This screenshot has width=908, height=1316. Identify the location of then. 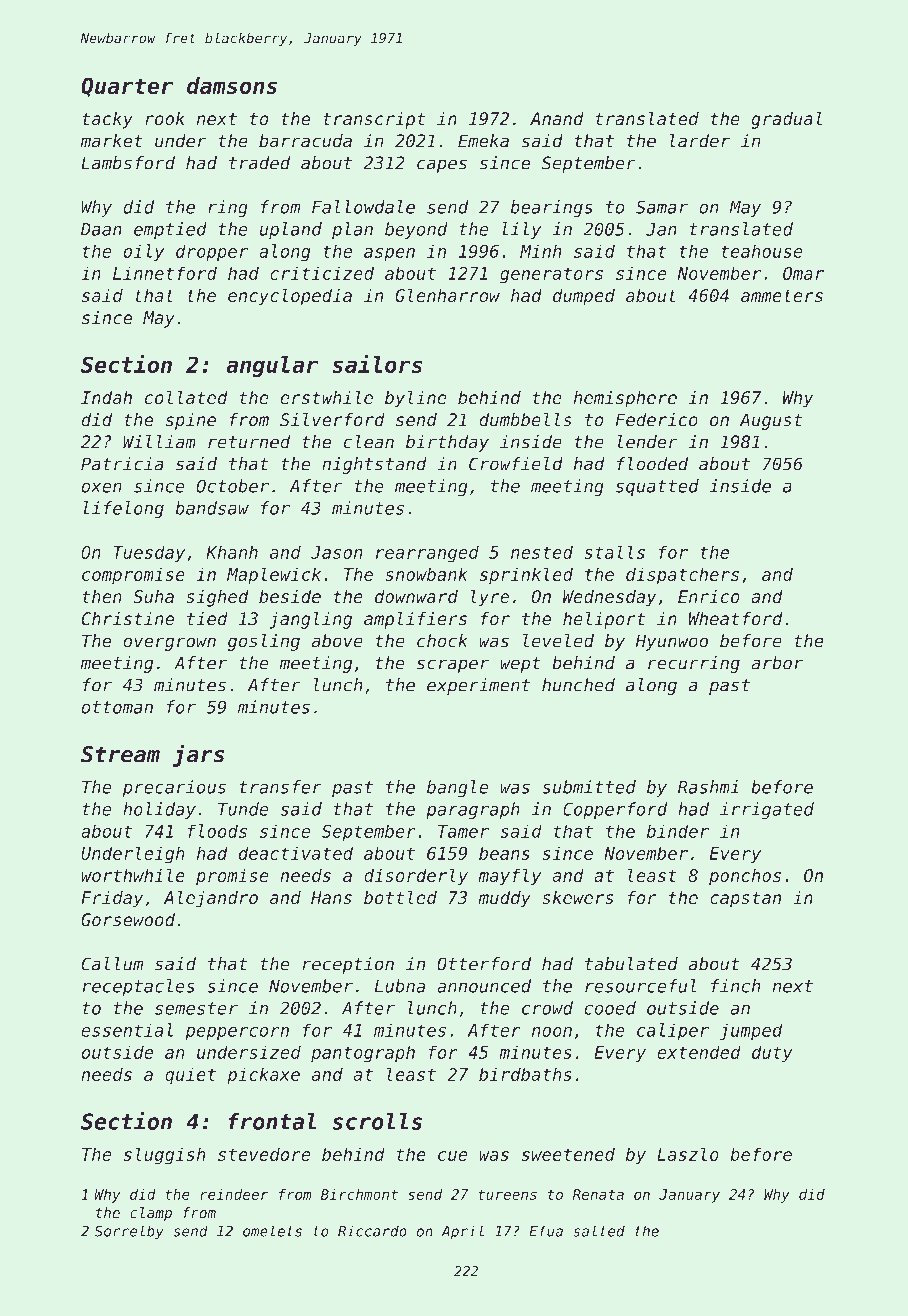
(102, 596).
